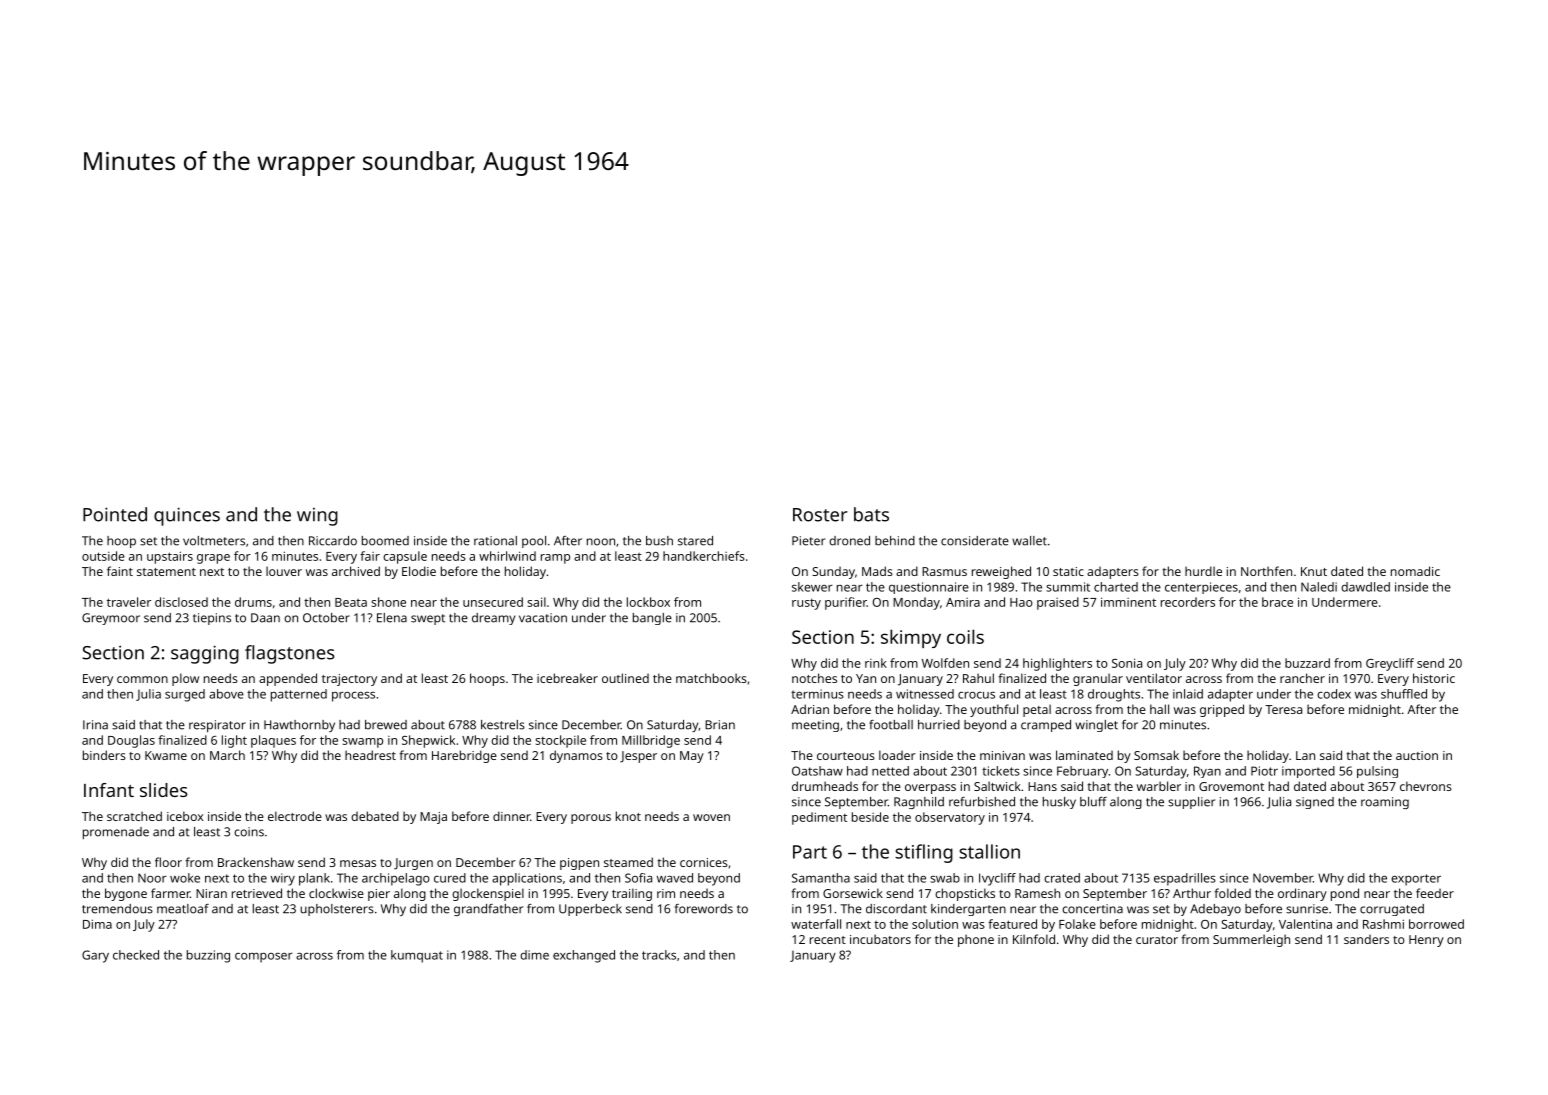 The image size is (1548, 1095). What do you see at coordinates (871, 514) in the screenshot?
I see `bats` at bounding box center [871, 514].
